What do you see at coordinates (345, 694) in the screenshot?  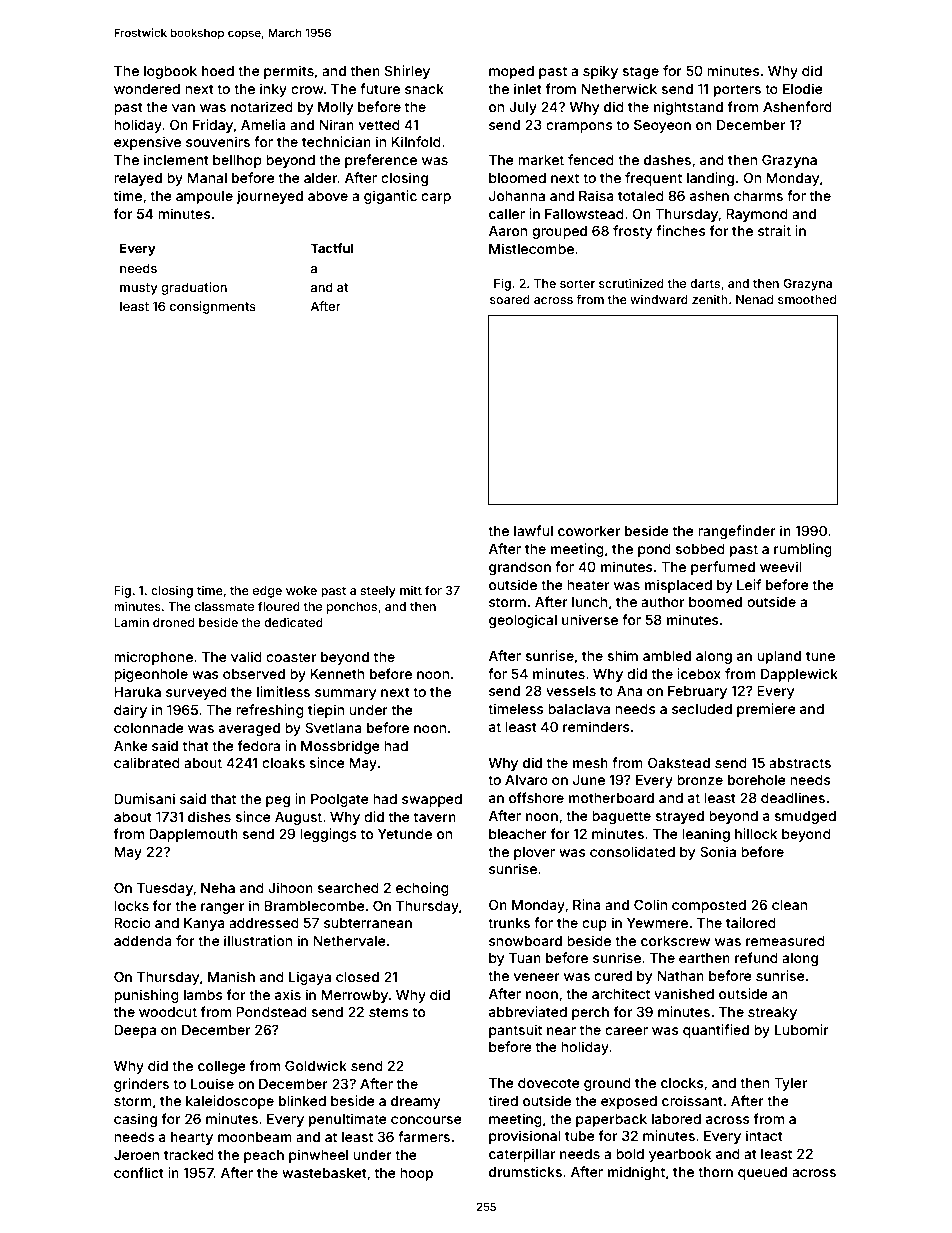 I see `summary` at bounding box center [345, 694].
